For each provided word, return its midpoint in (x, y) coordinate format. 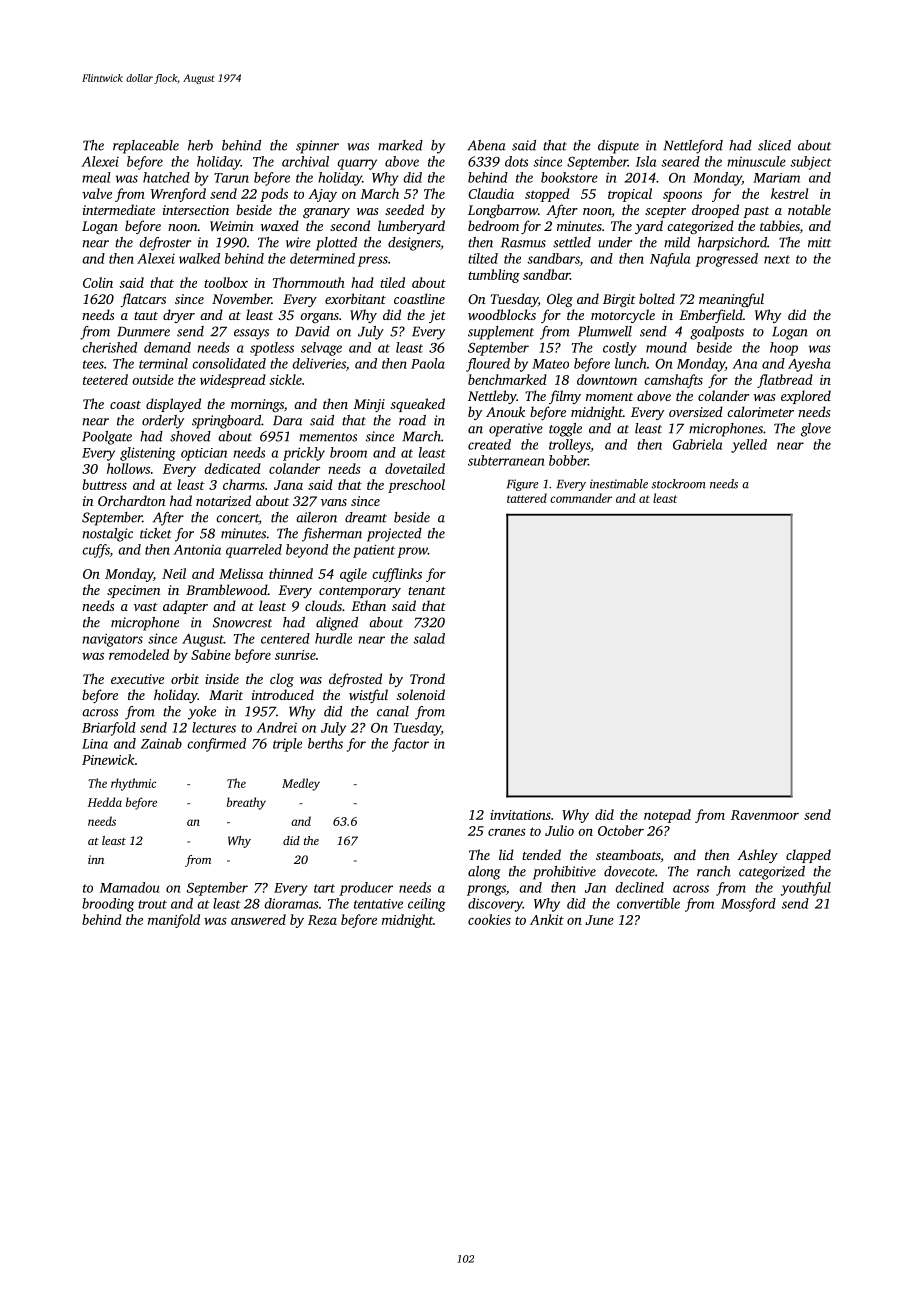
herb (200, 145)
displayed (173, 405)
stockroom (679, 484)
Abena (486, 145)
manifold (174, 921)
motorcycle (623, 316)
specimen (133, 591)
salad (429, 638)
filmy (565, 397)
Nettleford (693, 147)
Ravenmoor (765, 815)
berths (325, 743)
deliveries (319, 363)
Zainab (161, 743)
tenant (427, 591)
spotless (272, 349)
